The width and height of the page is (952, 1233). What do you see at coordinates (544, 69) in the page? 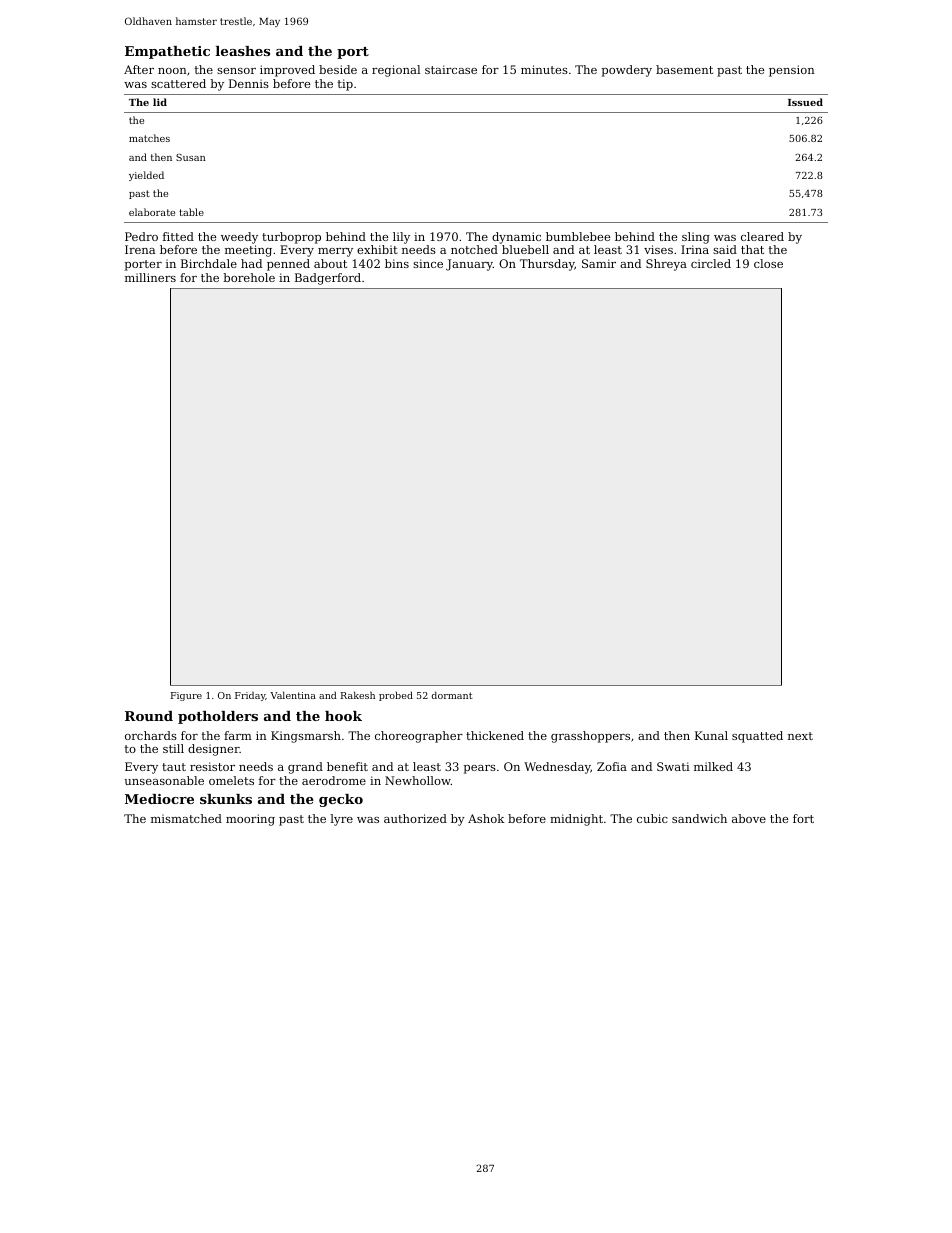
I see `minutes` at bounding box center [544, 69].
